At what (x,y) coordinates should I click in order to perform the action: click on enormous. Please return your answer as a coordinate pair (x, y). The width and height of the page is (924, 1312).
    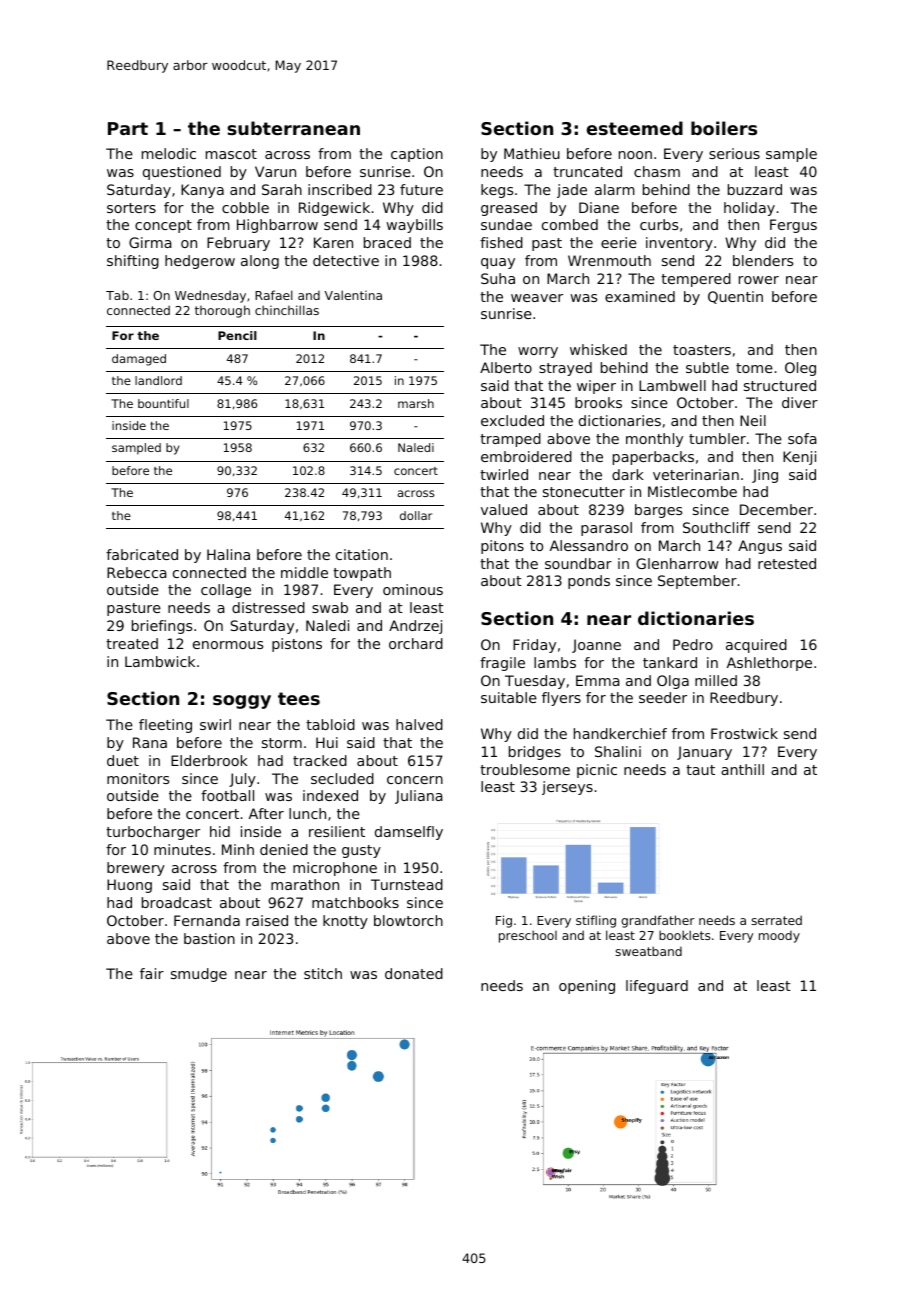
    Looking at the image, I should click on (228, 645).
